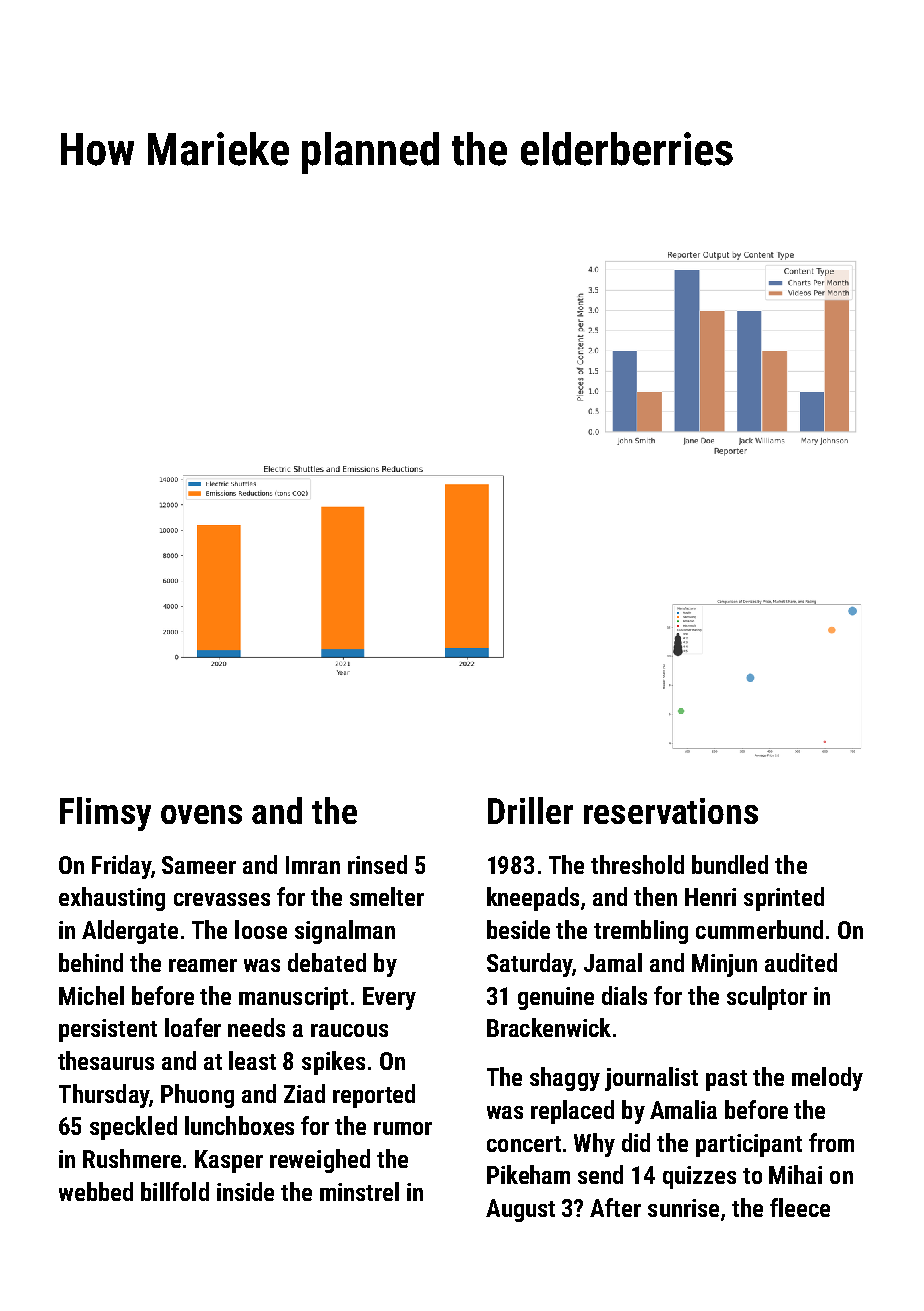  I want to click on debated, so click(327, 962).
